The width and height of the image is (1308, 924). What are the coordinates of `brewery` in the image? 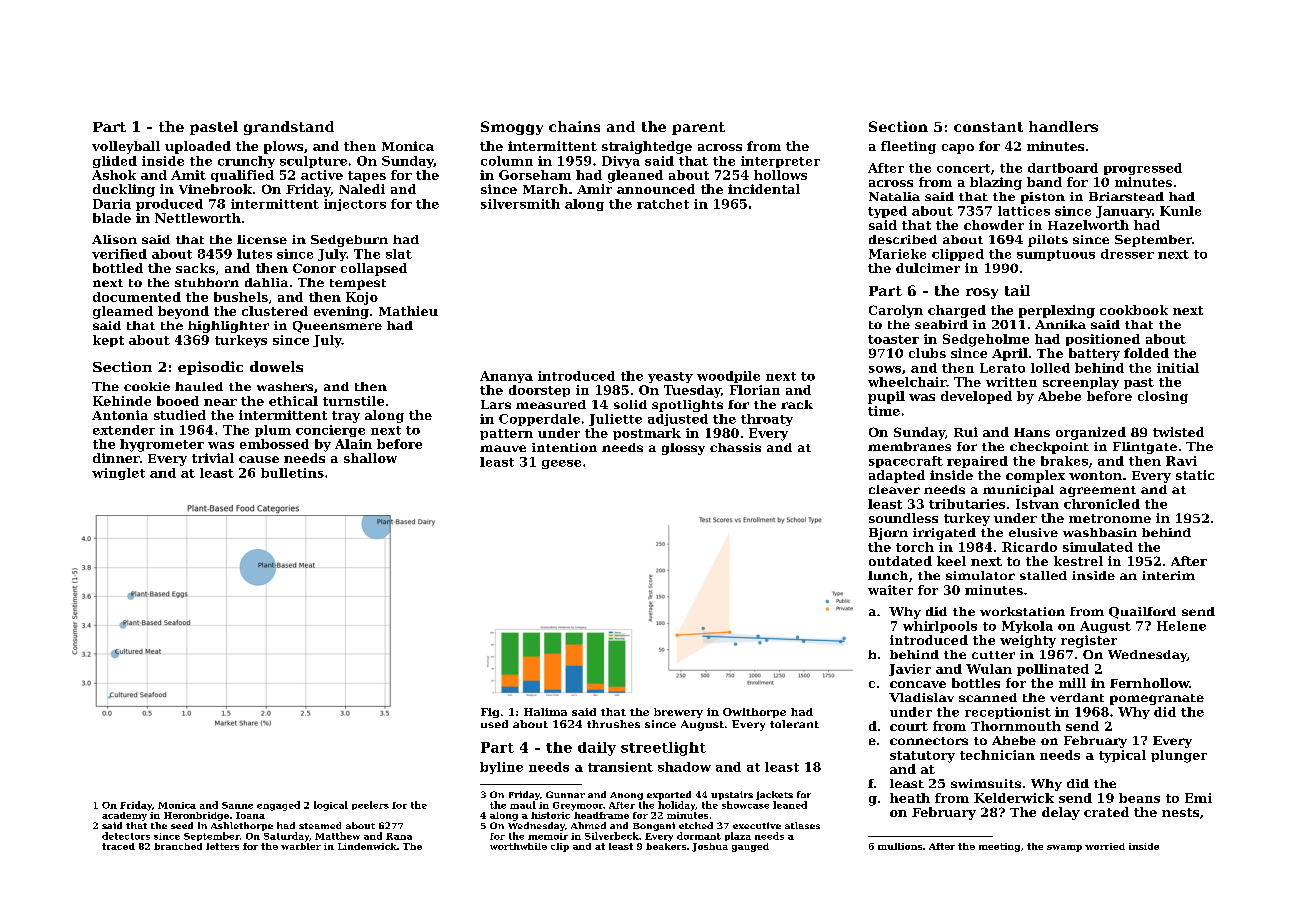 It's located at (678, 713).
